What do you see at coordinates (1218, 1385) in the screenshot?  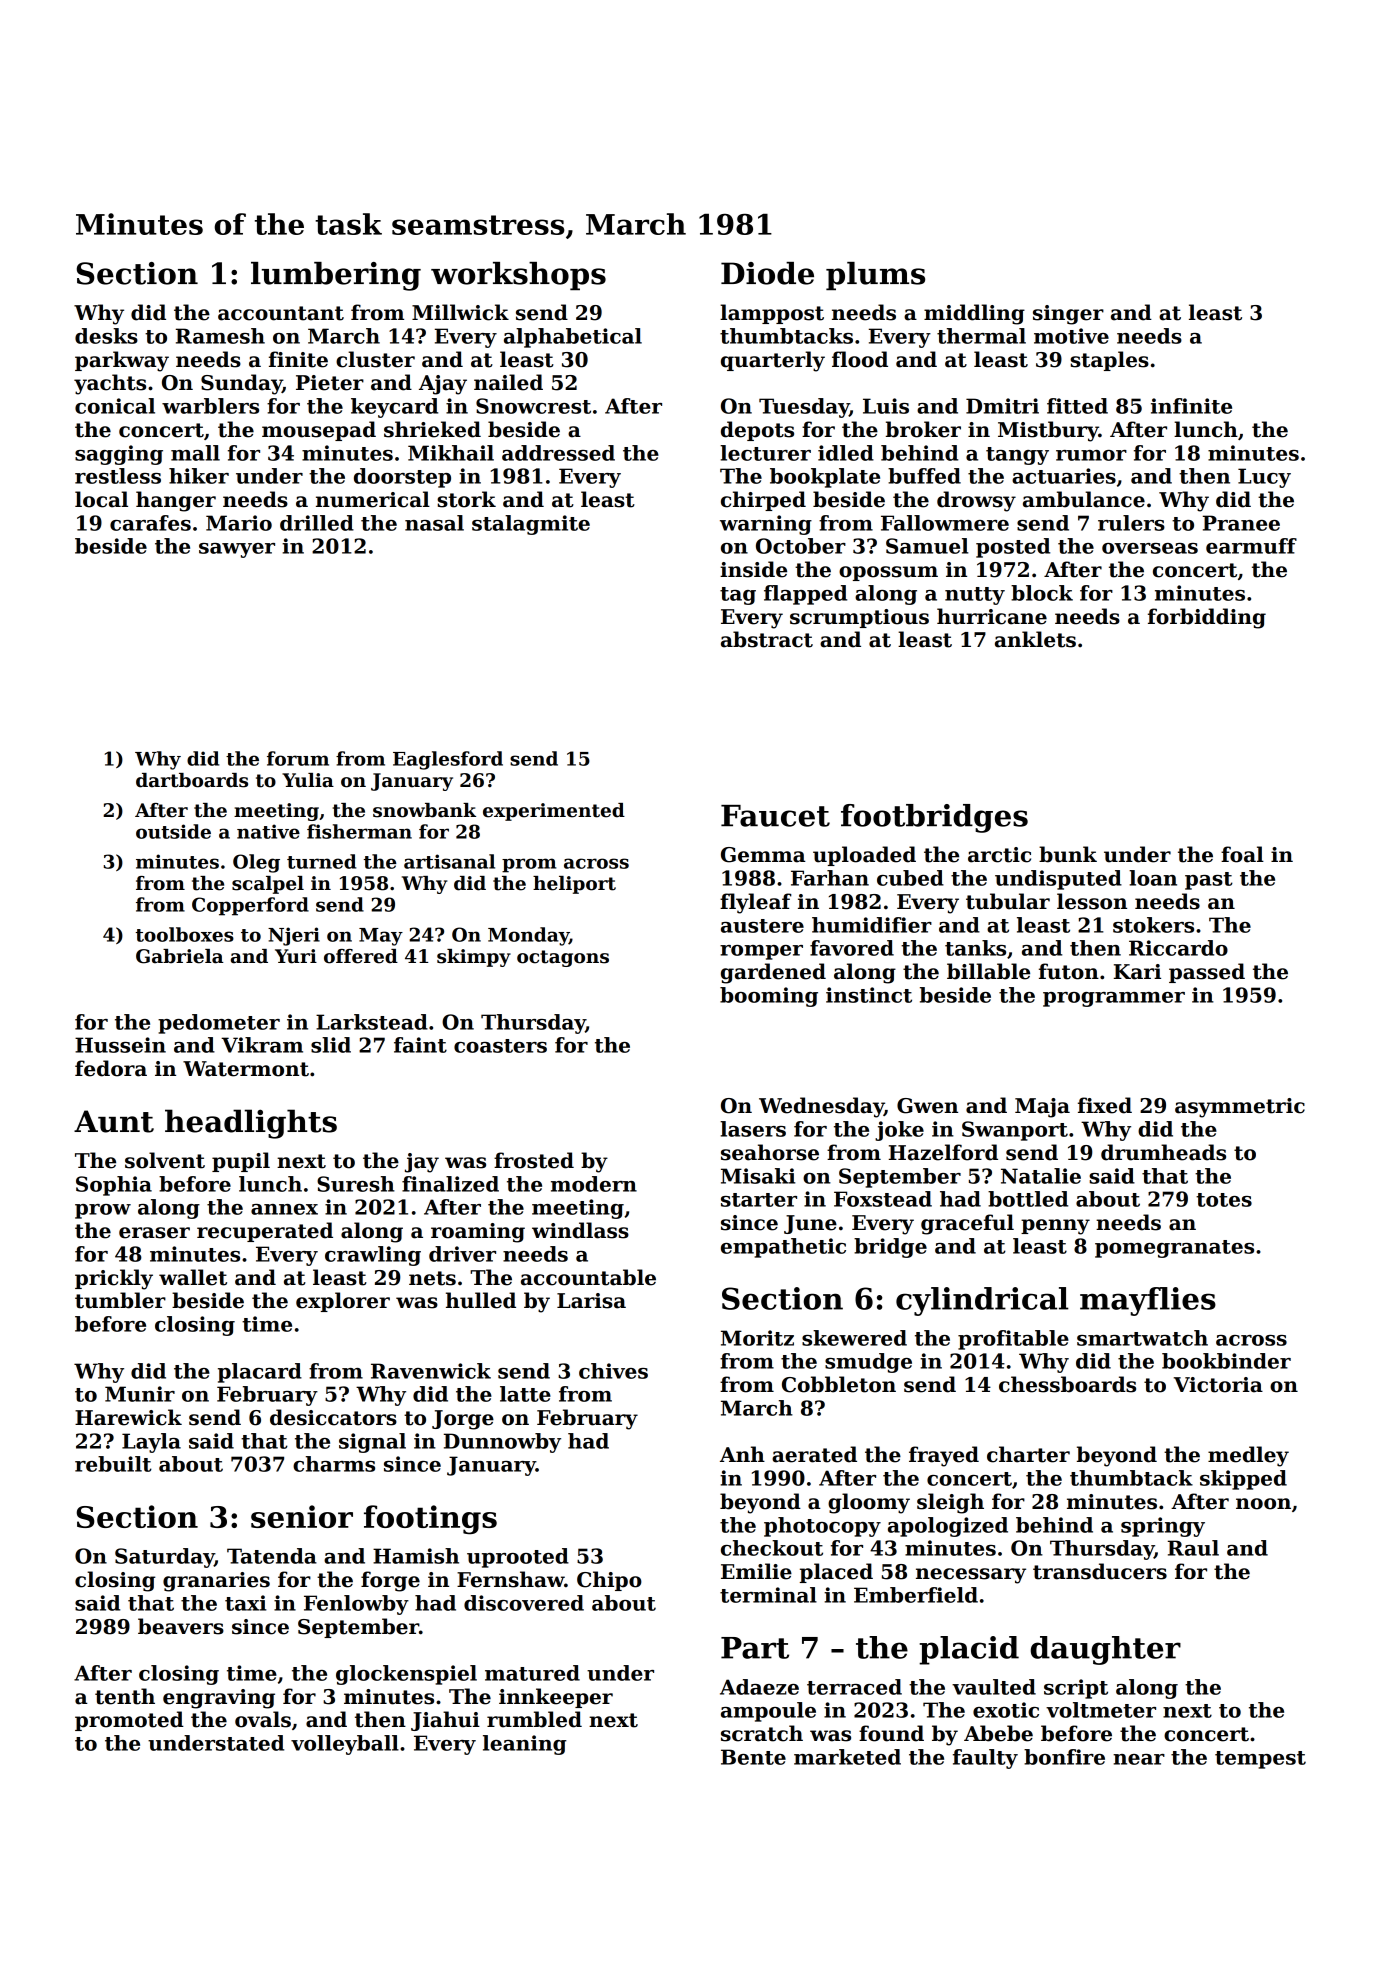 I see `Victoria` at bounding box center [1218, 1385].
